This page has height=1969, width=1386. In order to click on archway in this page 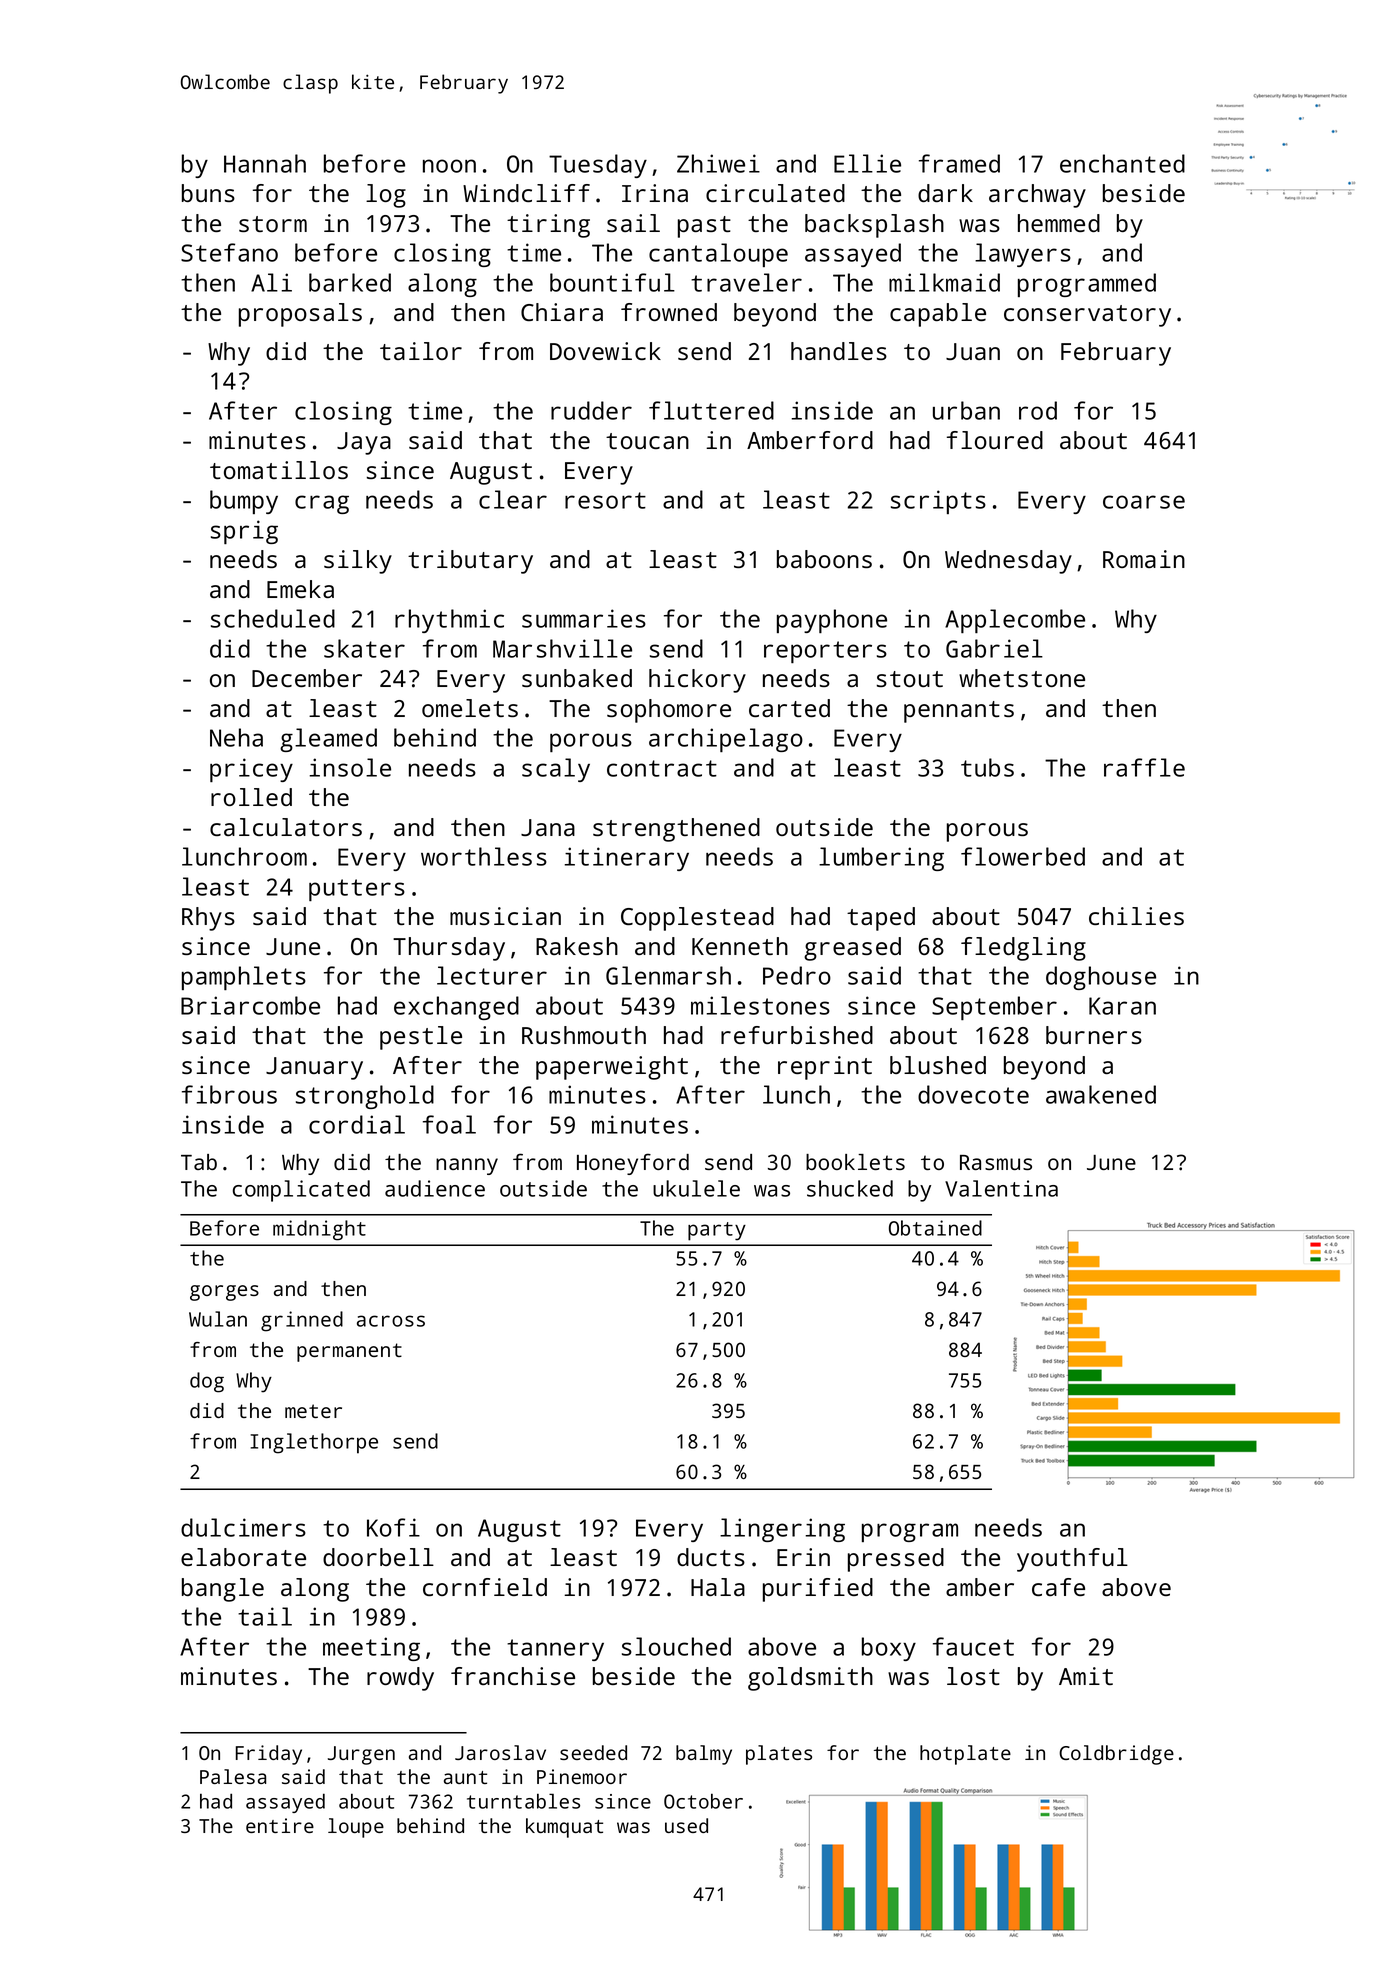, I will do `click(1037, 196)`.
